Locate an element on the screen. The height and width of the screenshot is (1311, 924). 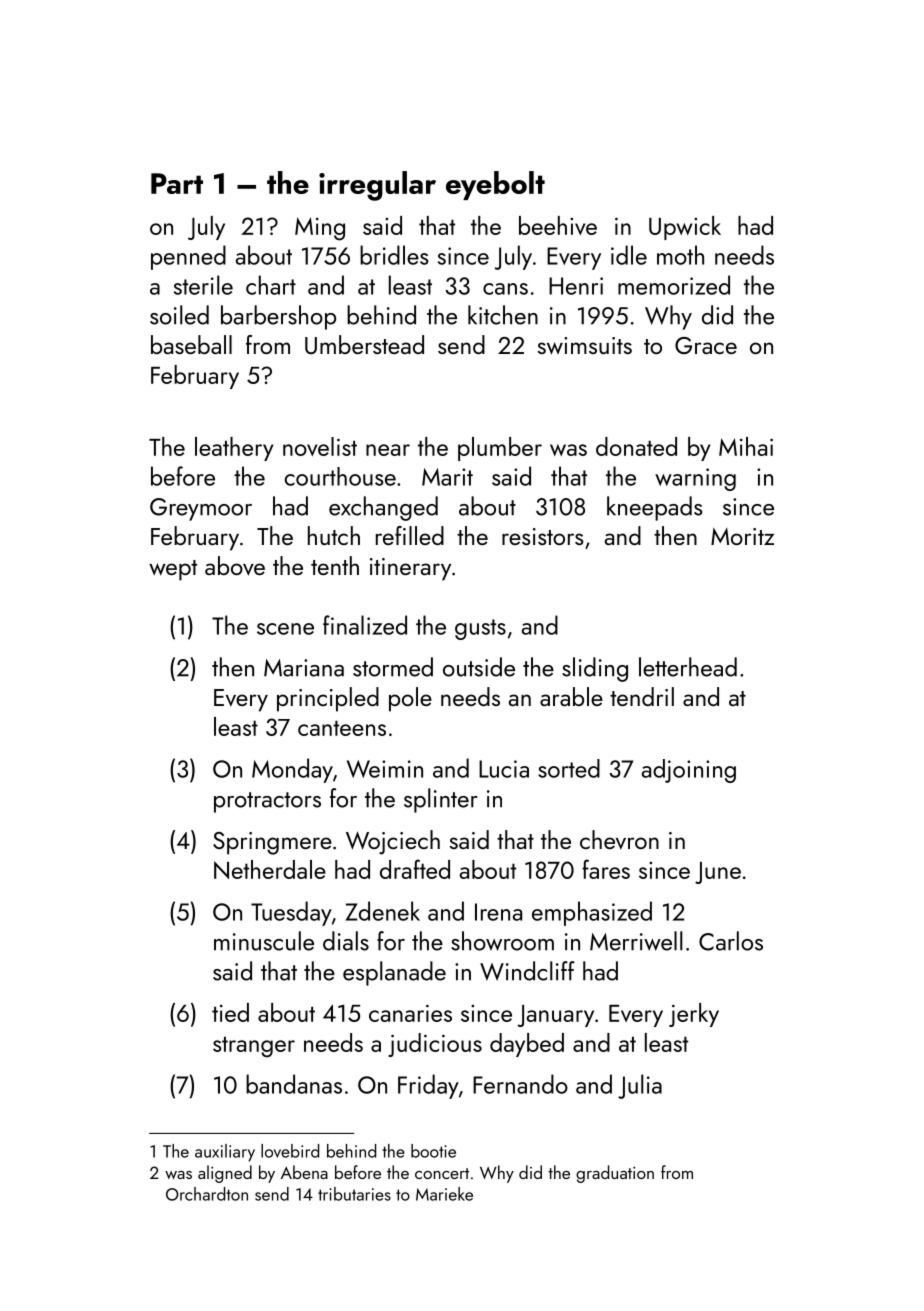
jerky is located at coordinates (694, 1015).
